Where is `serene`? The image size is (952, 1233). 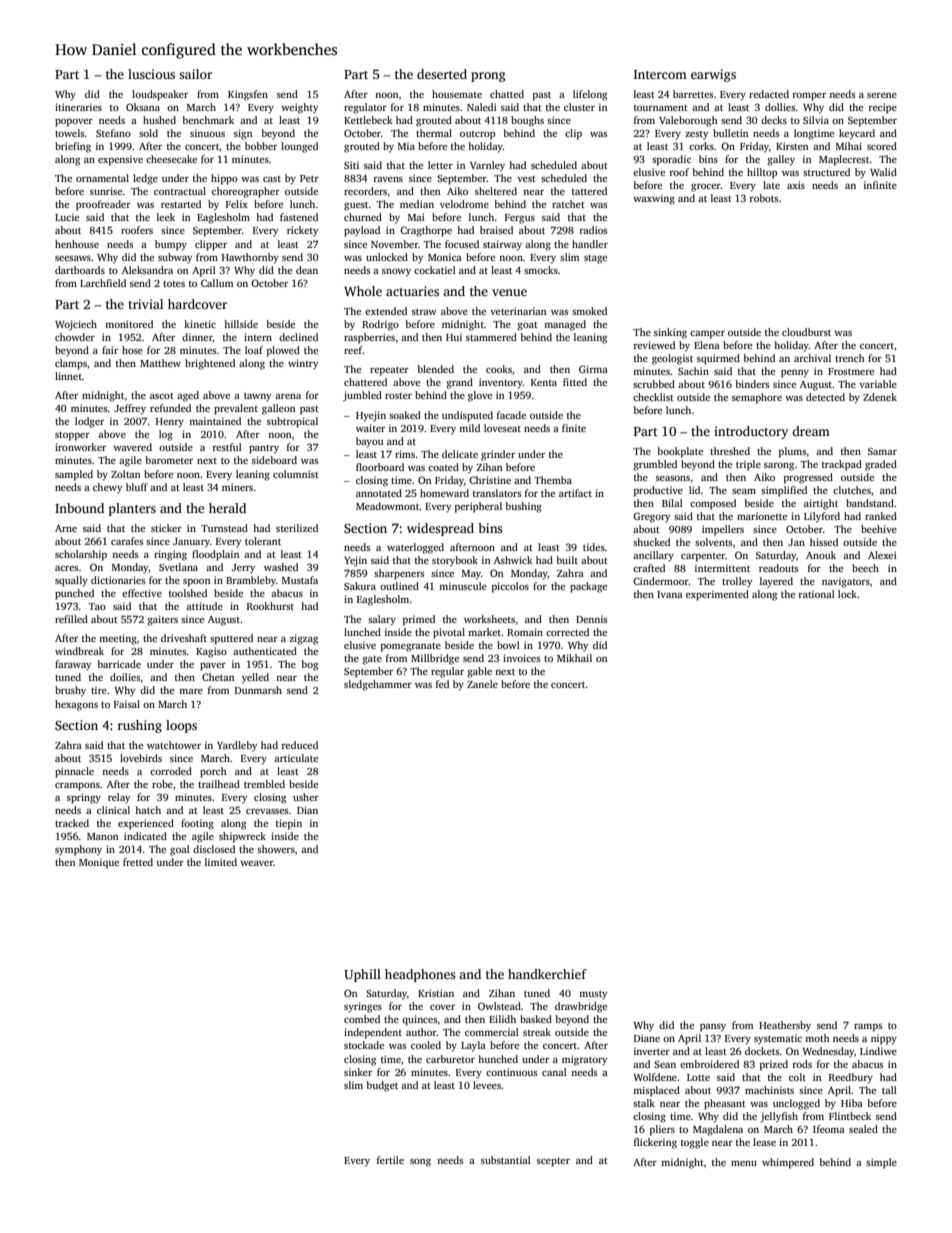
serene is located at coordinates (882, 95).
